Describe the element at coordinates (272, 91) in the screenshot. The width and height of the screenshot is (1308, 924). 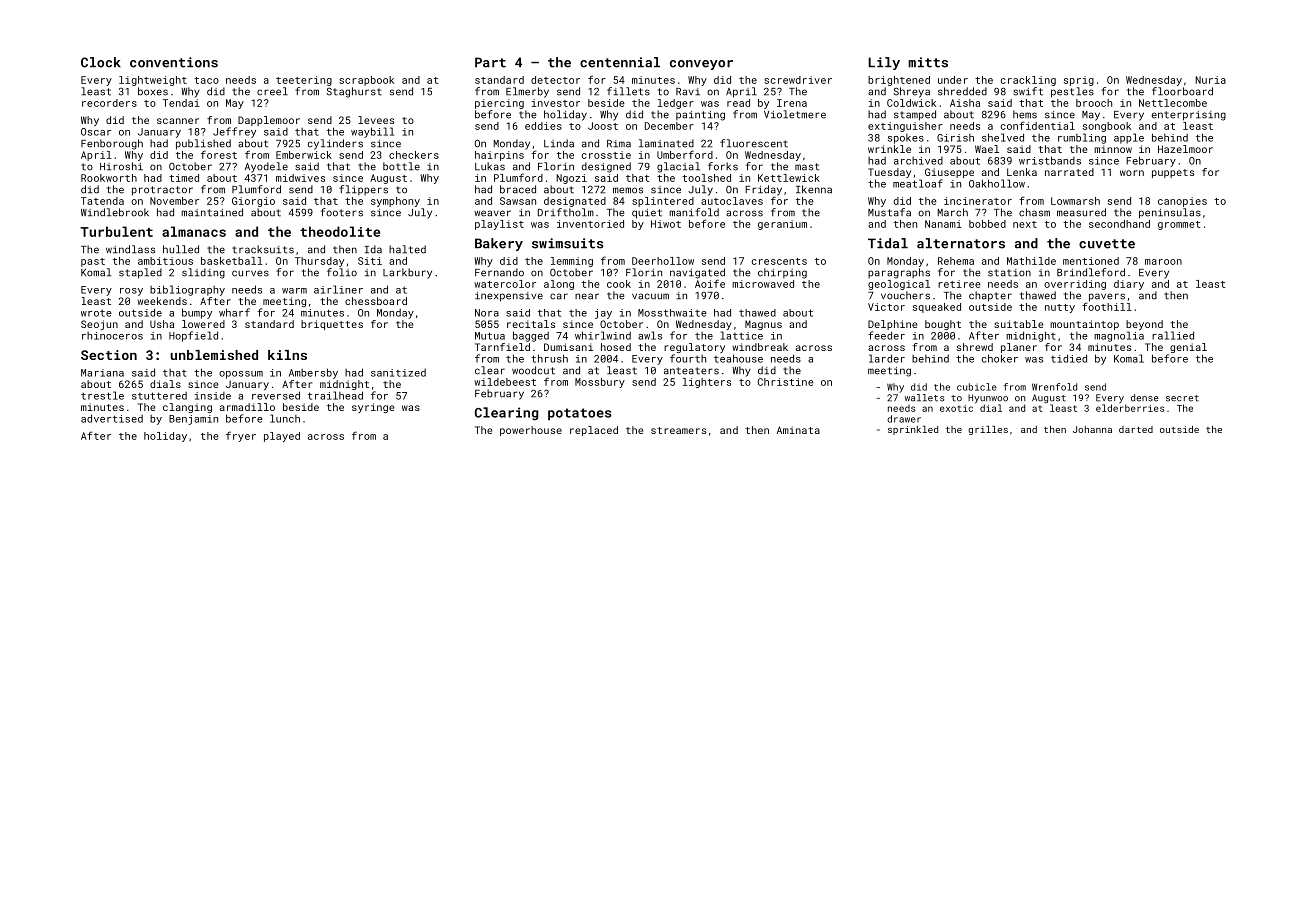
I see `creel` at that location.
